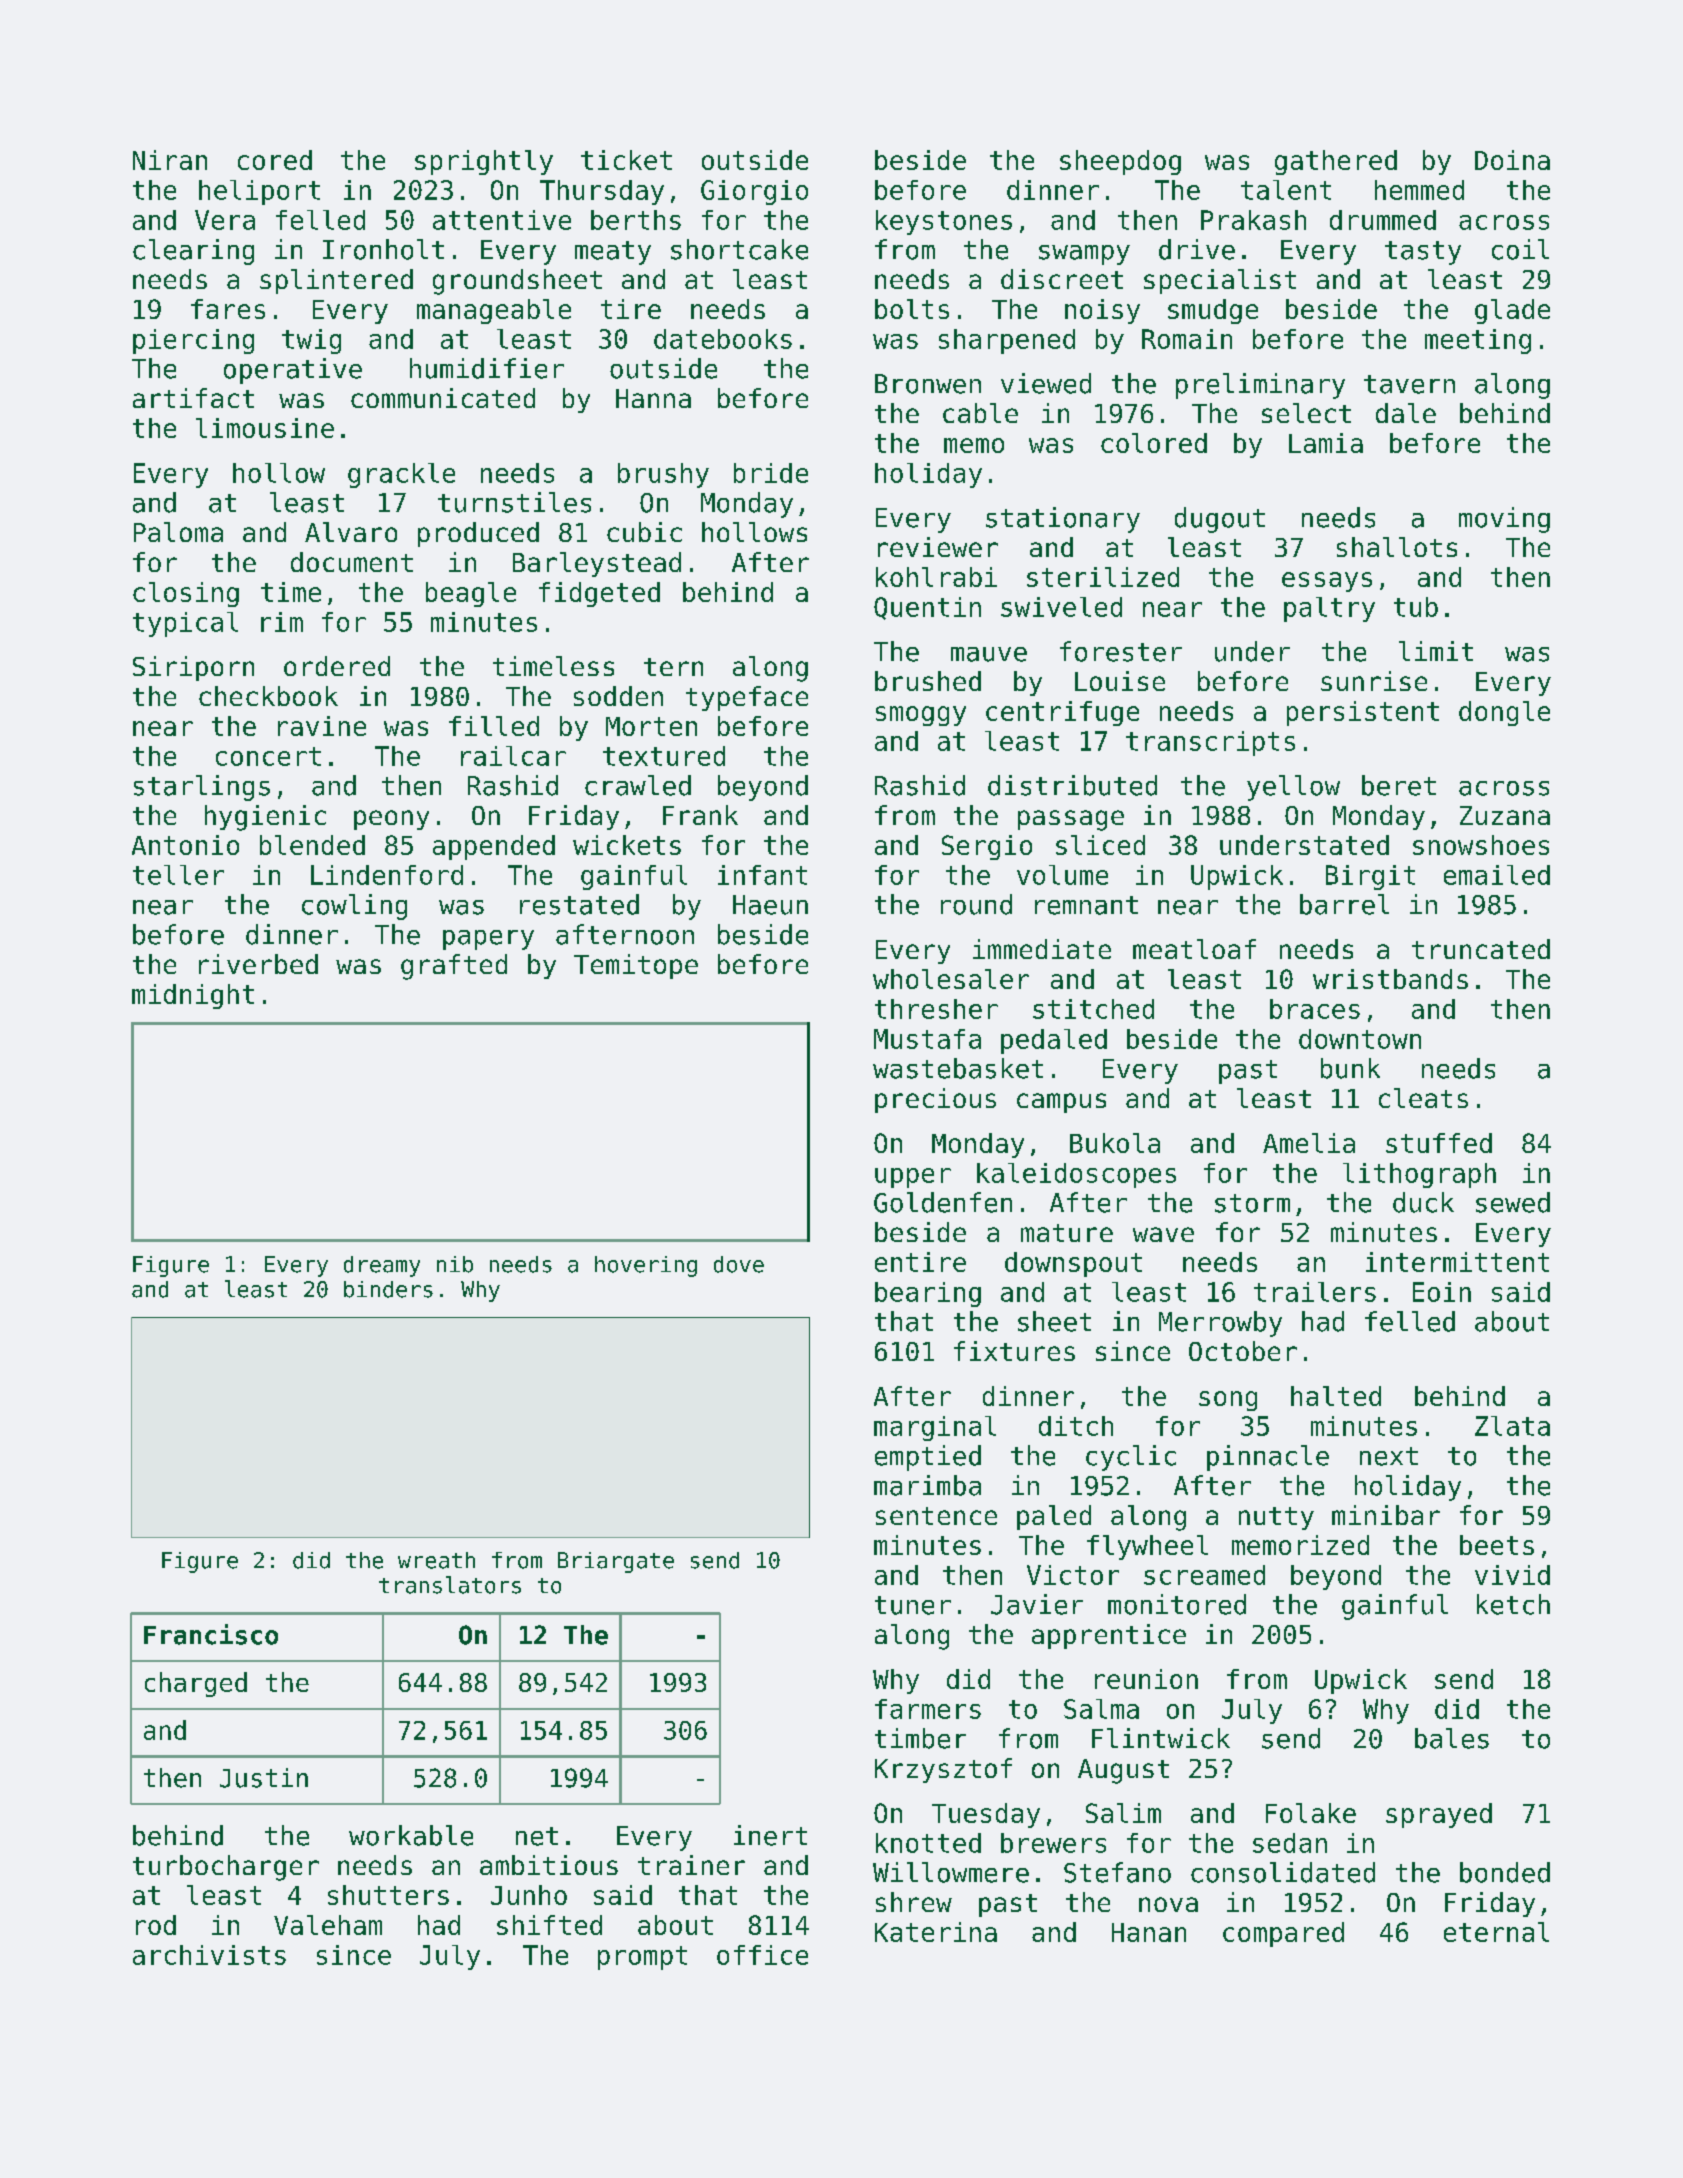 The width and height of the screenshot is (1683, 2178). What do you see at coordinates (1268, 1458) in the screenshot?
I see `pinnacle` at bounding box center [1268, 1458].
